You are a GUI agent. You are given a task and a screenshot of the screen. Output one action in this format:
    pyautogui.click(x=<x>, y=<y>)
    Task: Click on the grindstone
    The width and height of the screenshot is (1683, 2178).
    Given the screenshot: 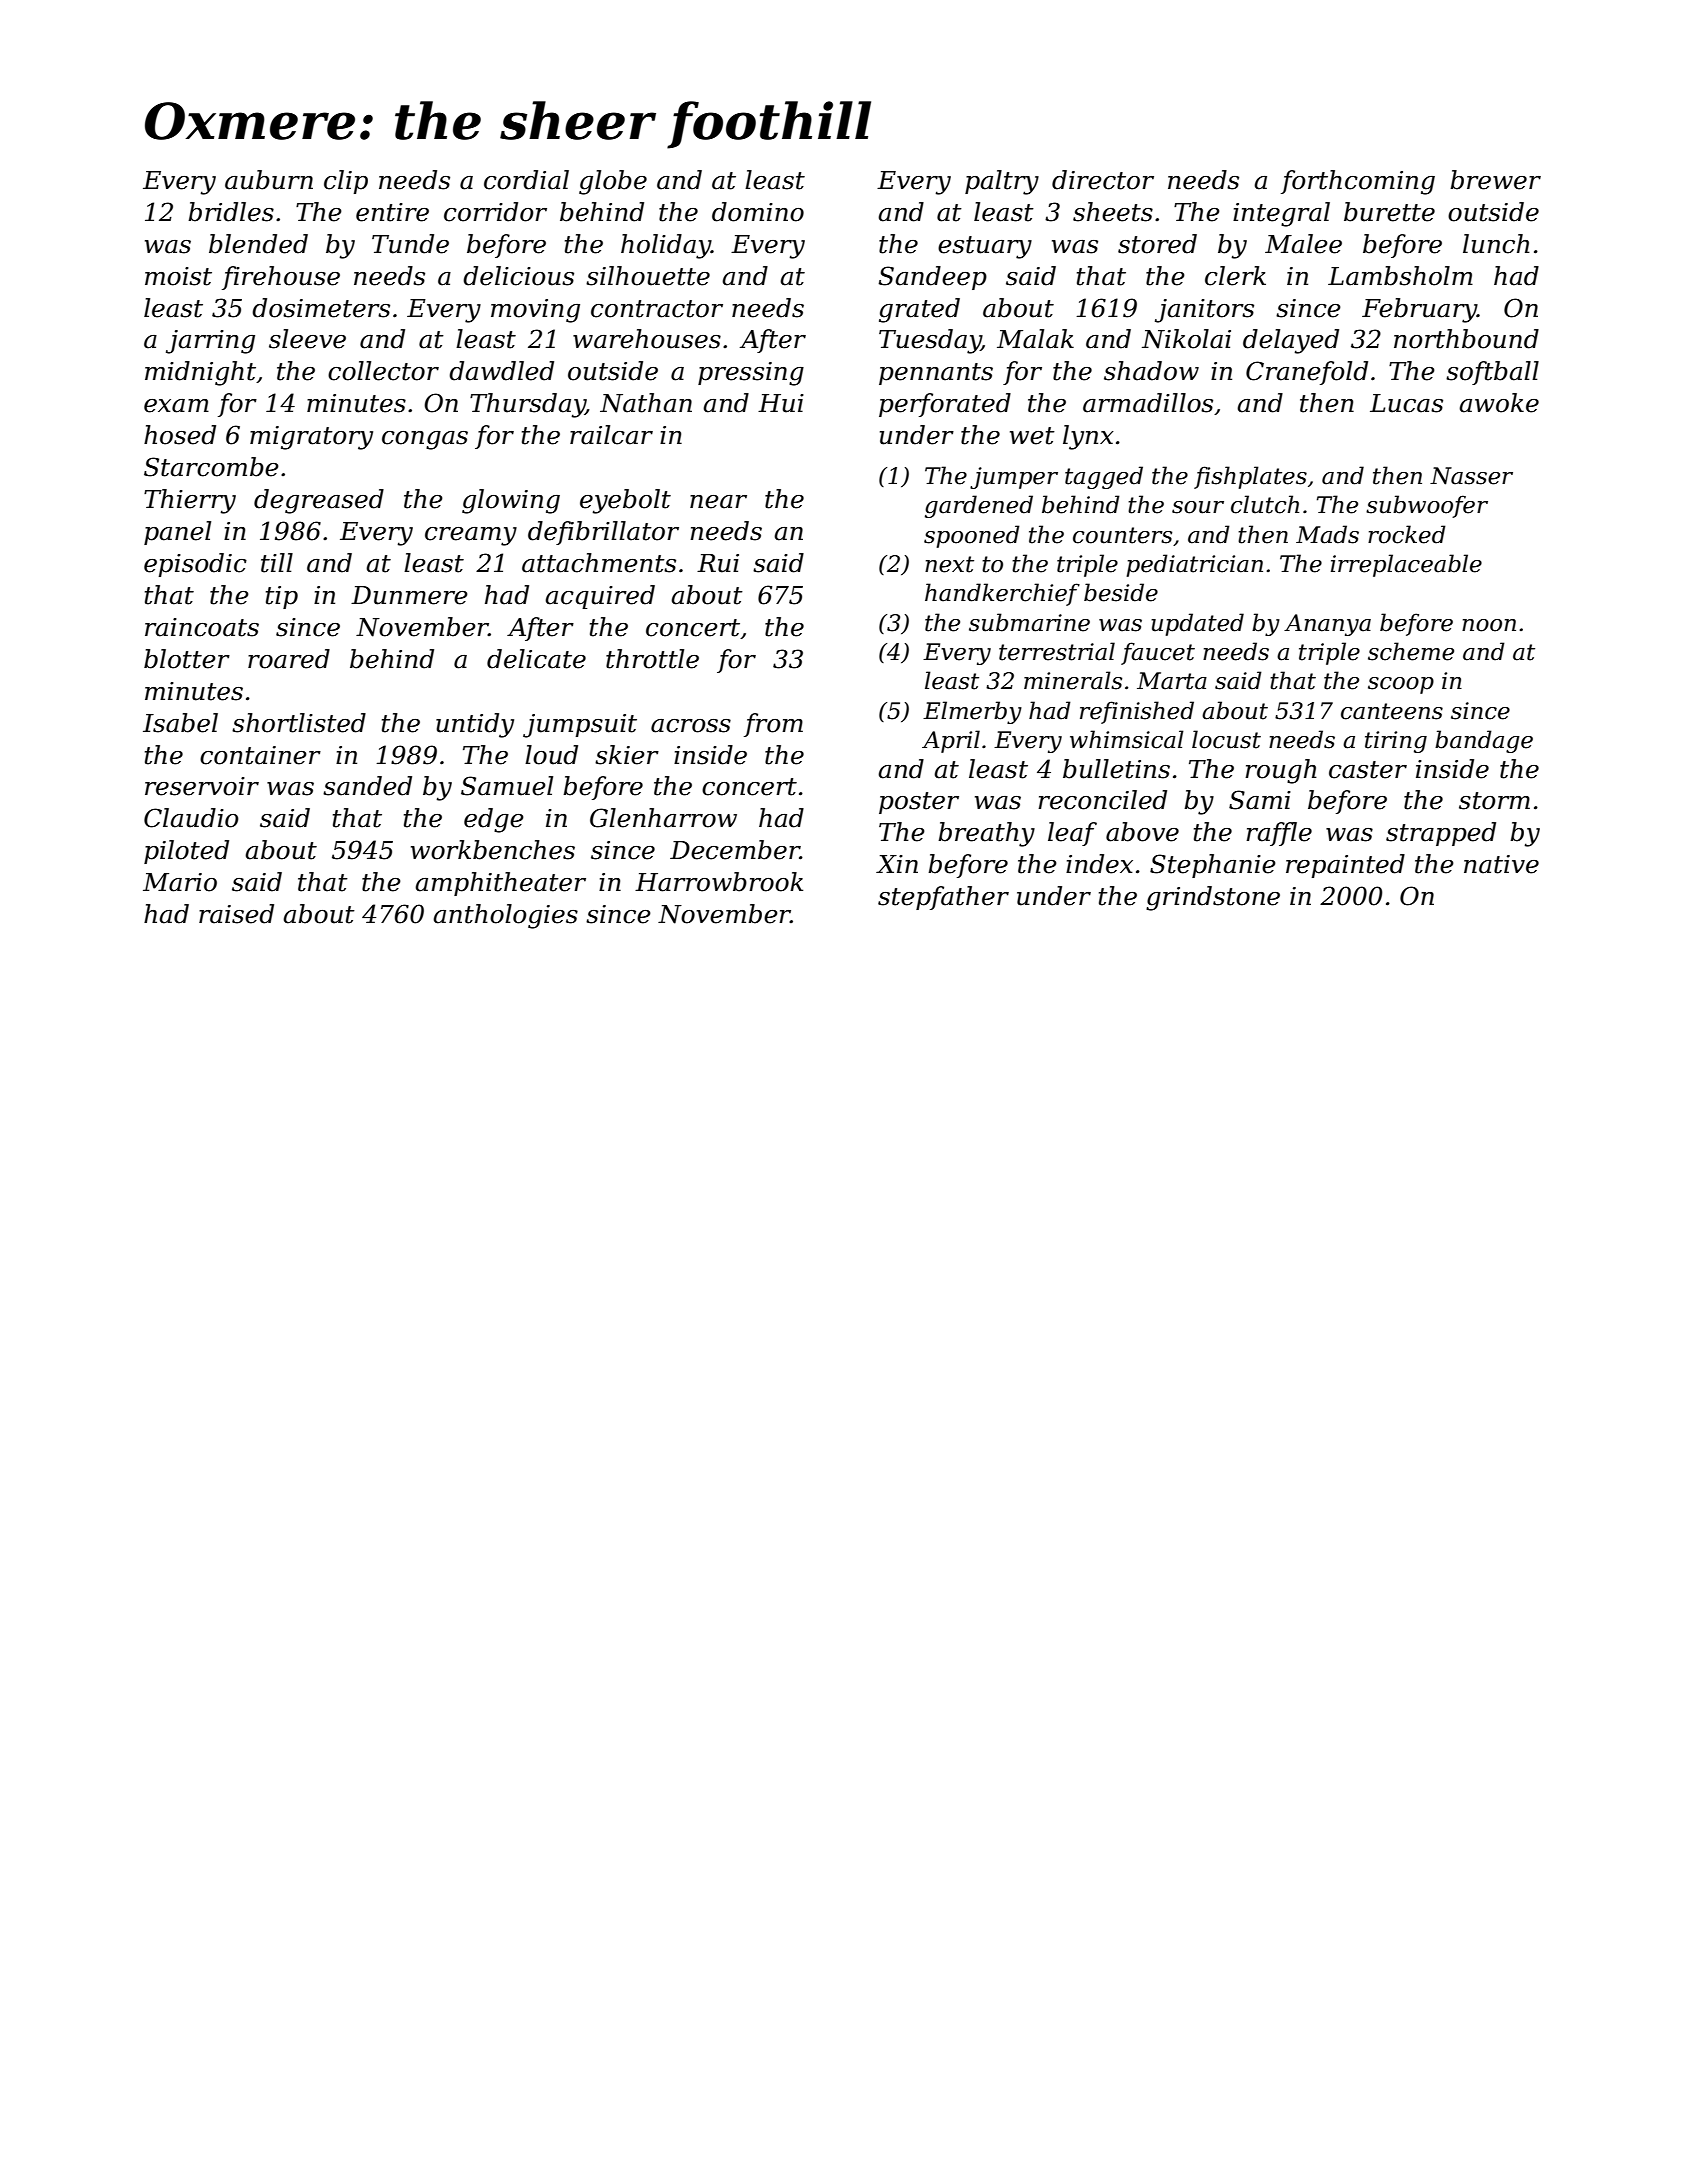 What is the action you would take?
    pyautogui.click(x=1213, y=898)
